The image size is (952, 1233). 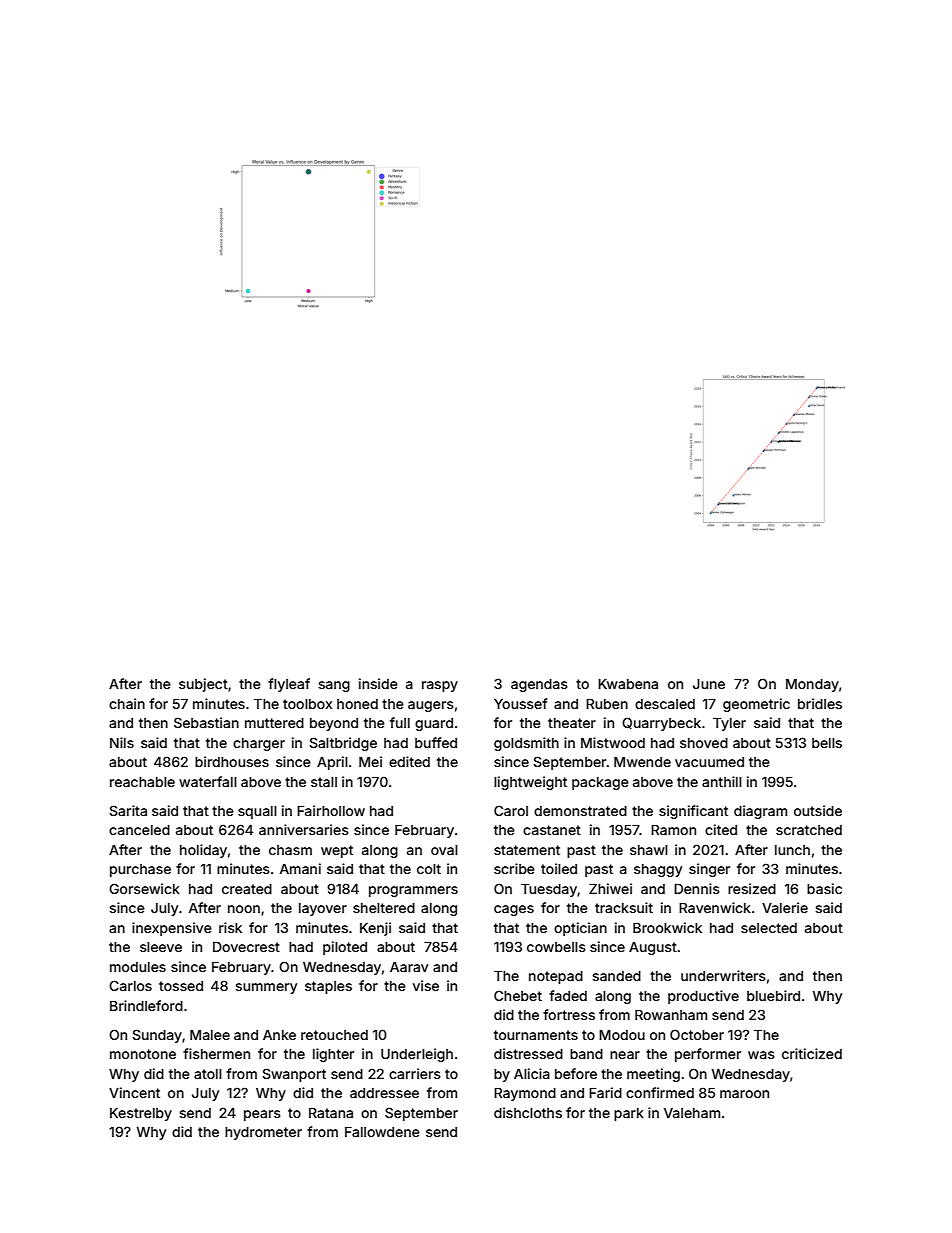 What do you see at coordinates (600, 783) in the document?
I see `package` at bounding box center [600, 783].
